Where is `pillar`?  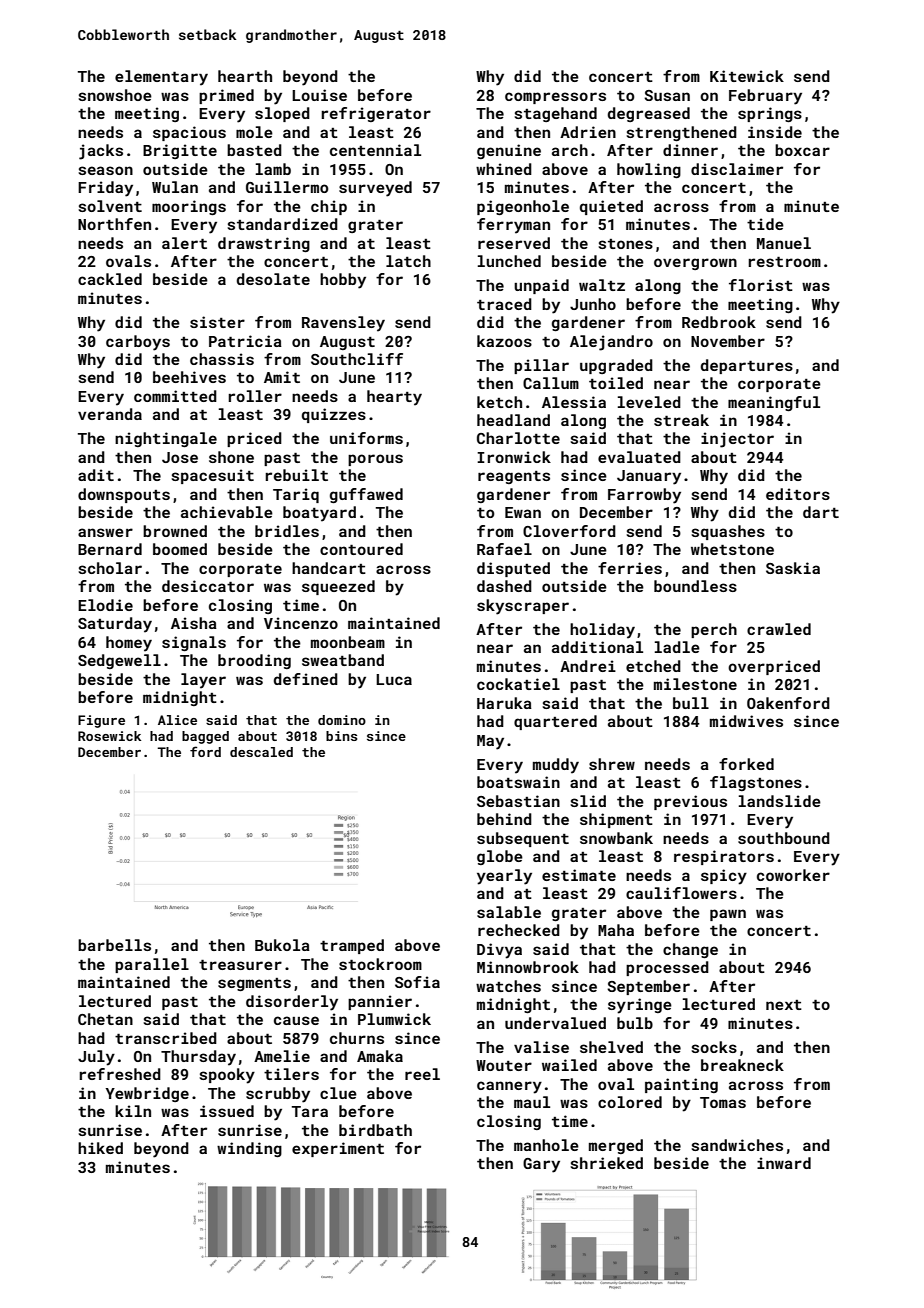 pillar is located at coordinates (541, 366).
